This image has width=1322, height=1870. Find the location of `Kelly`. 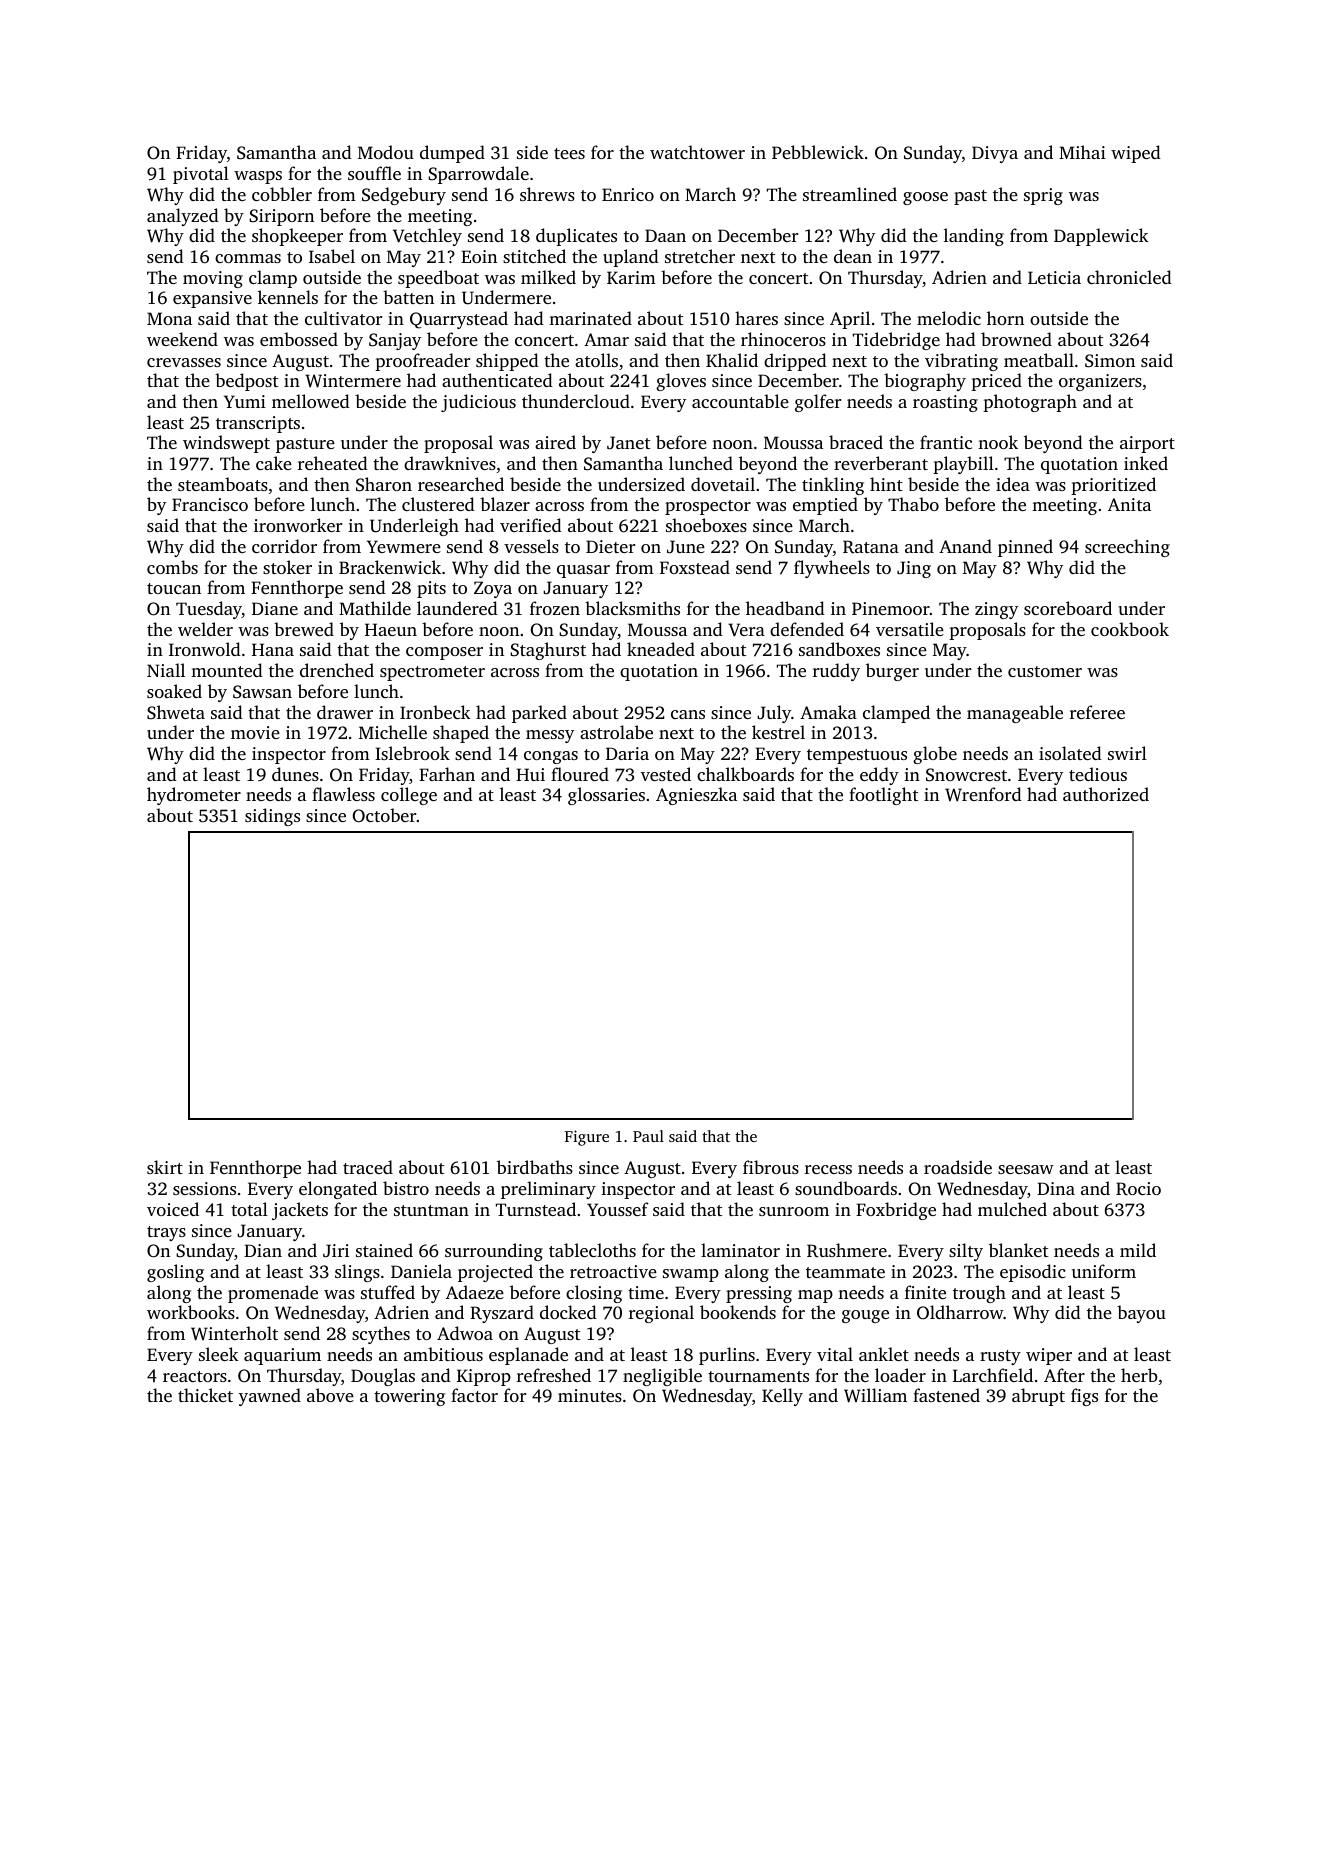

Kelly is located at coordinates (782, 1397).
